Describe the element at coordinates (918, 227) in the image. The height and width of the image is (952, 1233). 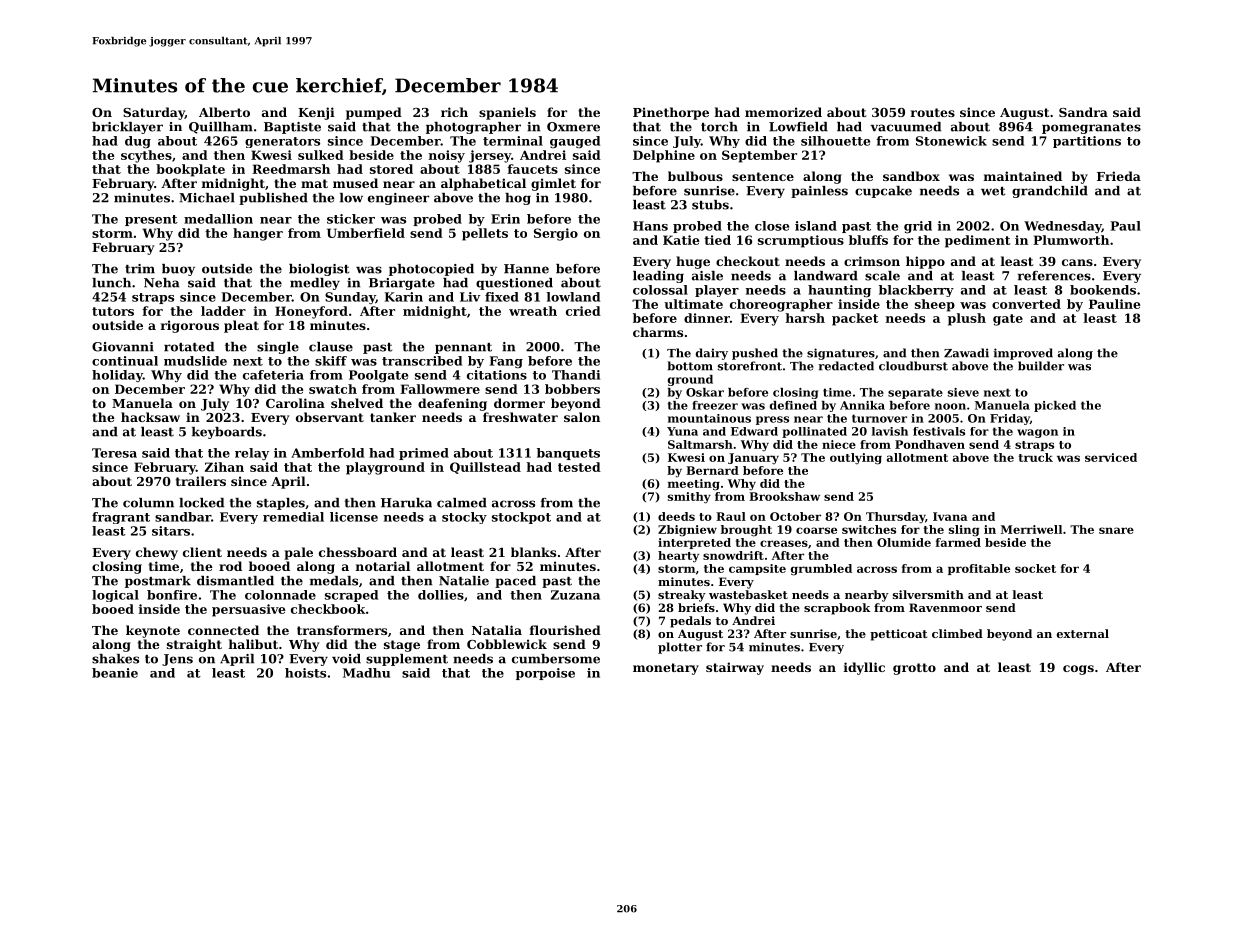
I see `grid` at that location.
